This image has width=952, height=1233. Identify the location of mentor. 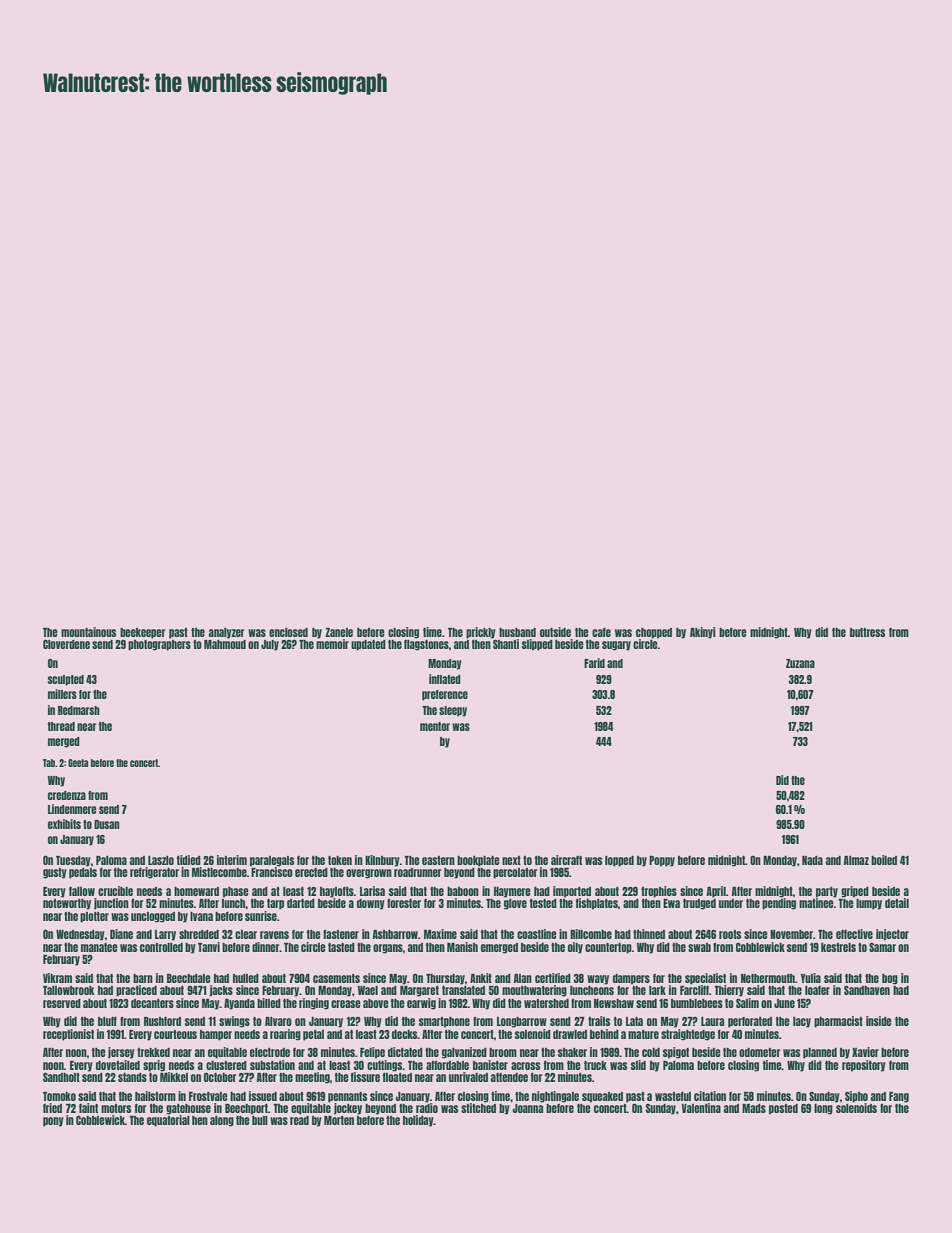
(435, 726).
